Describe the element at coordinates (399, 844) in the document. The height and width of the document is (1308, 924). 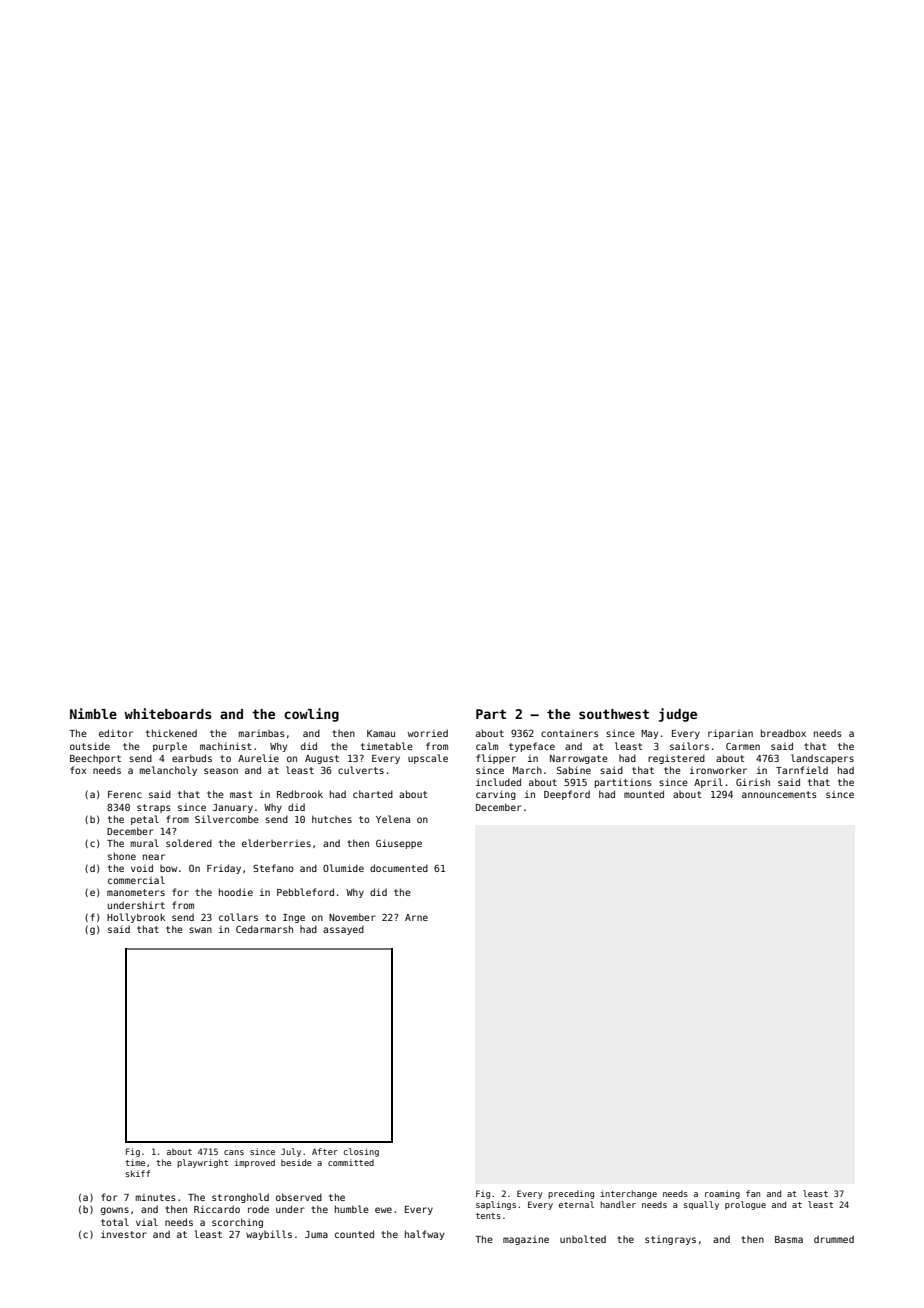
I see `Giuseppe` at that location.
